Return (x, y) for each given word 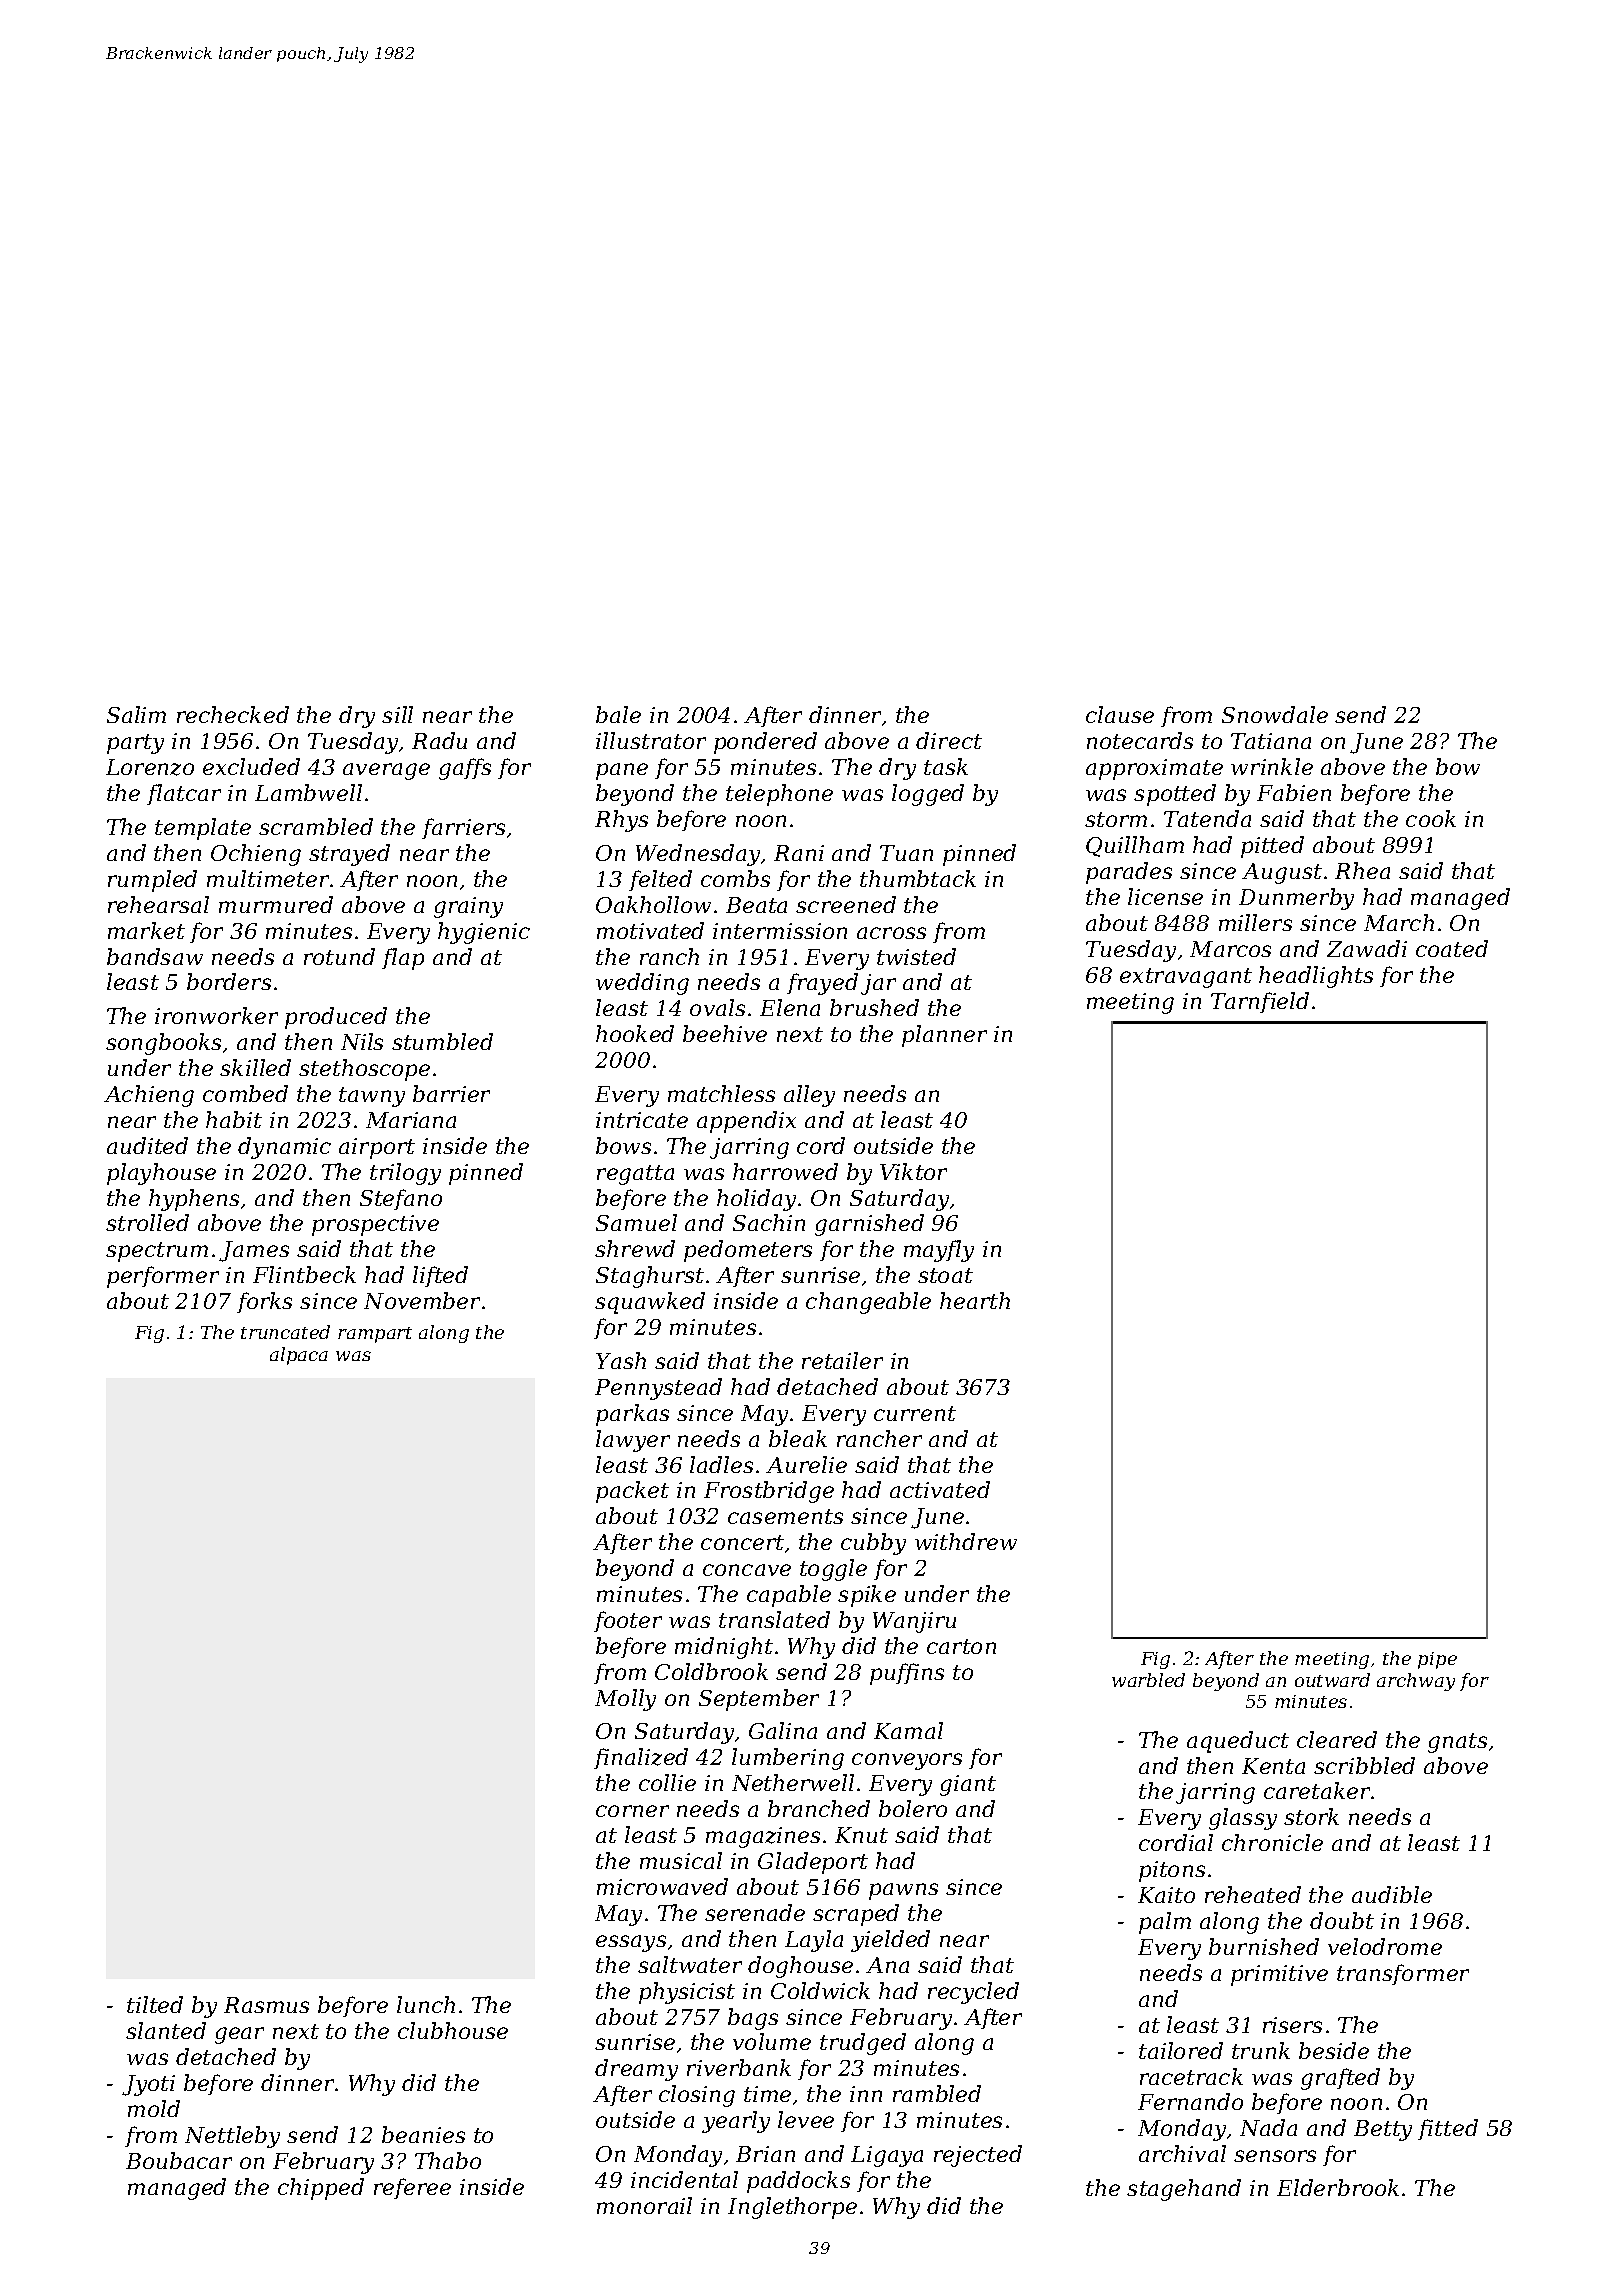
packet (632, 1492)
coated (1452, 948)
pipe (1437, 1660)
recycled (973, 1993)
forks (264, 1302)
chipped (321, 2189)
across (891, 933)
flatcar (184, 794)
